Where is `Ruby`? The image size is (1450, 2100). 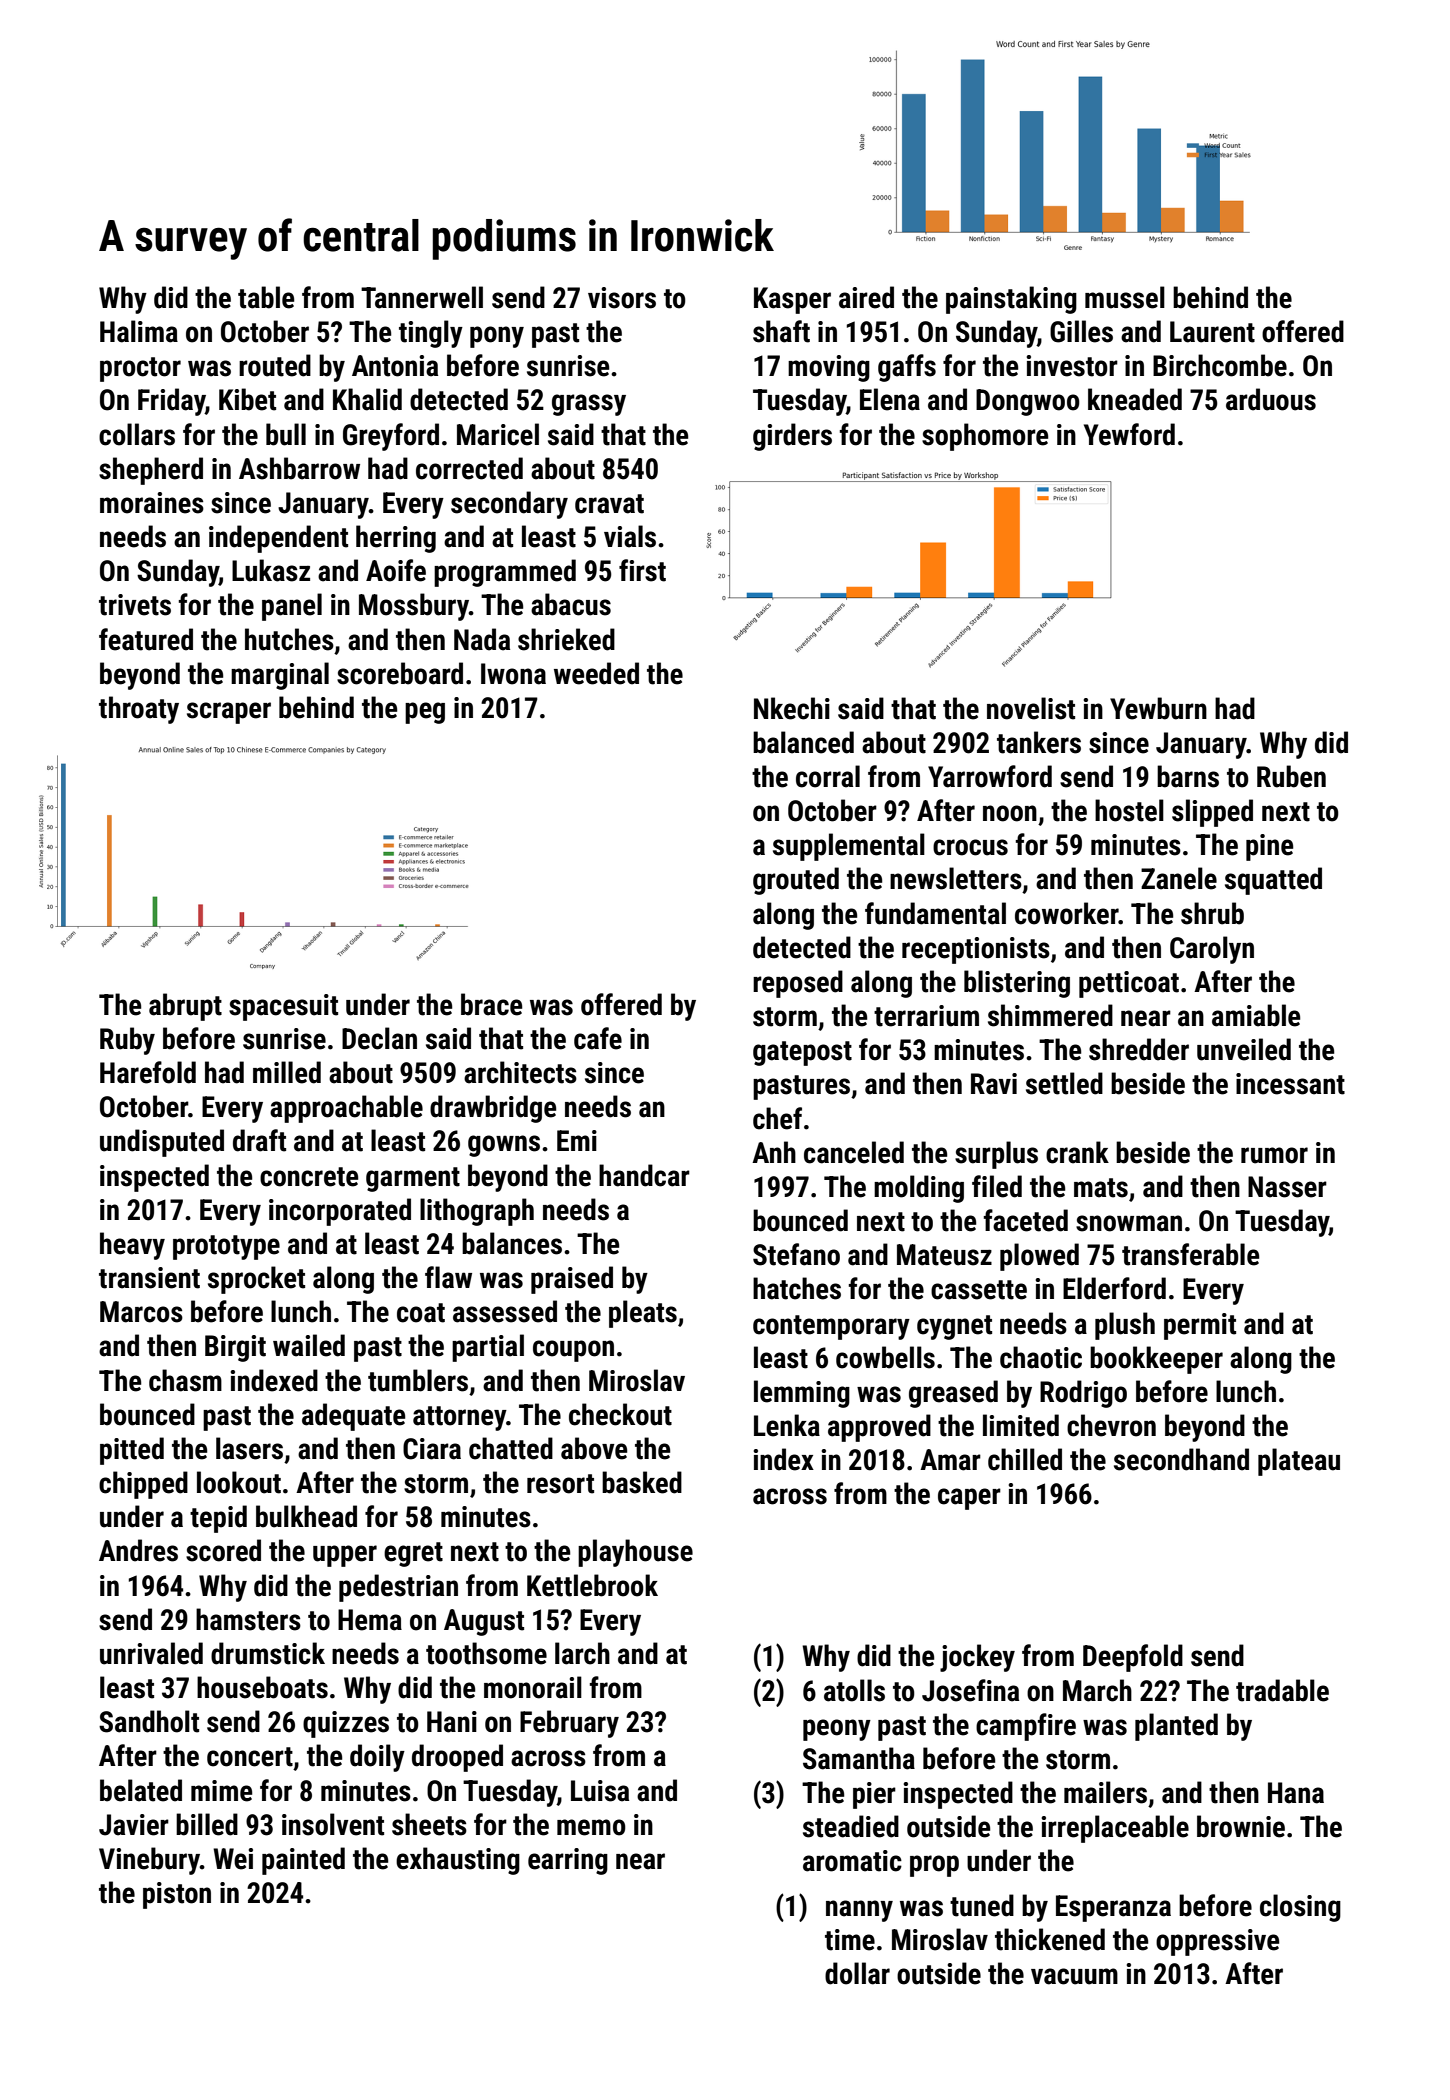 Ruby is located at coordinates (127, 1041).
